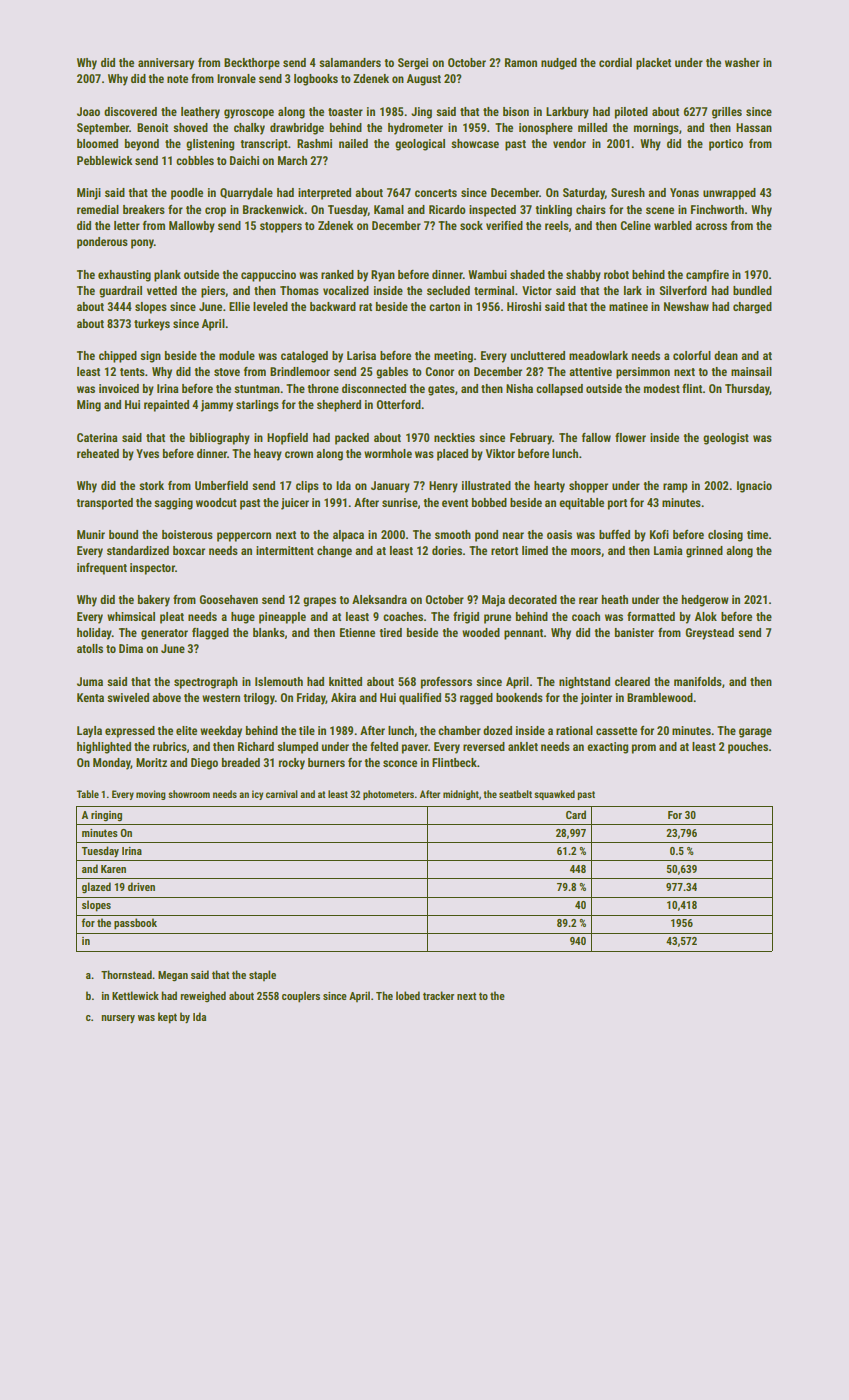  I want to click on Beckthorpe, so click(252, 64).
